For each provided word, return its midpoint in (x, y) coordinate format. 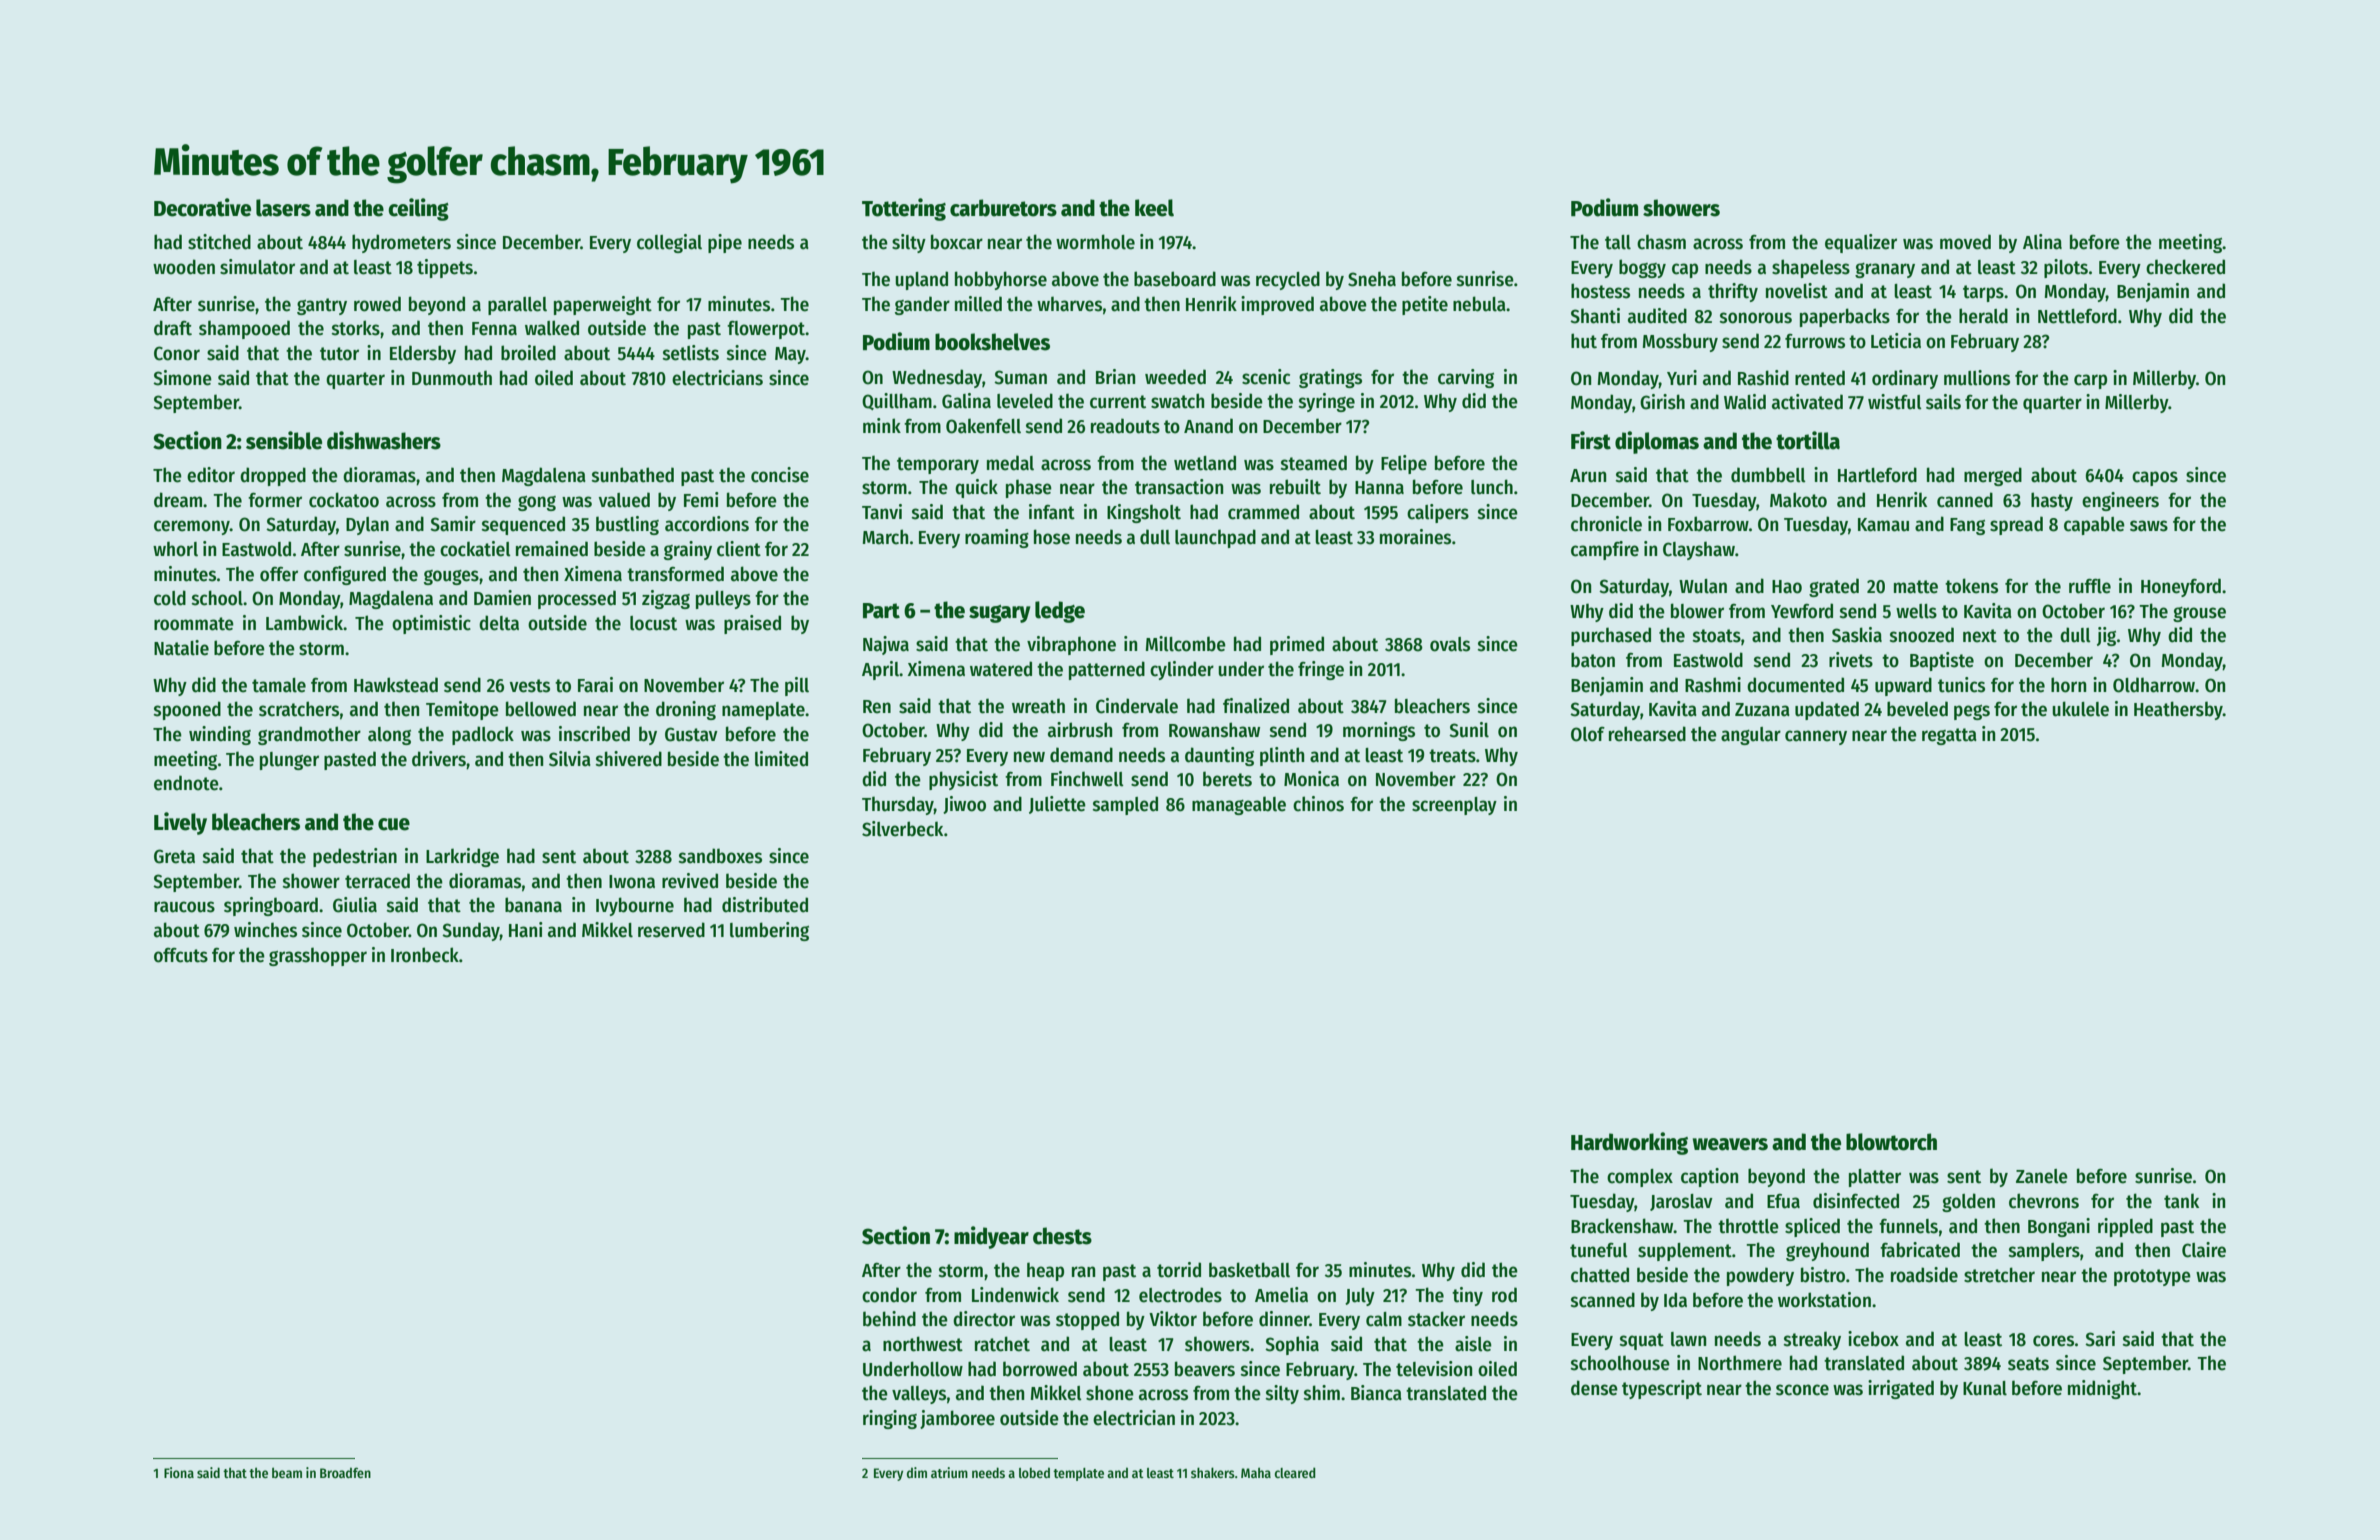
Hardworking (1629, 1143)
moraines (1415, 537)
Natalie (181, 648)
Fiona (179, 1472)
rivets (1851, 660)
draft (173, 328)
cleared (1295, 1472)
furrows (1815, 341)
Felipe (1404, 464)
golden (1968, 1202)
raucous (184, 907)
